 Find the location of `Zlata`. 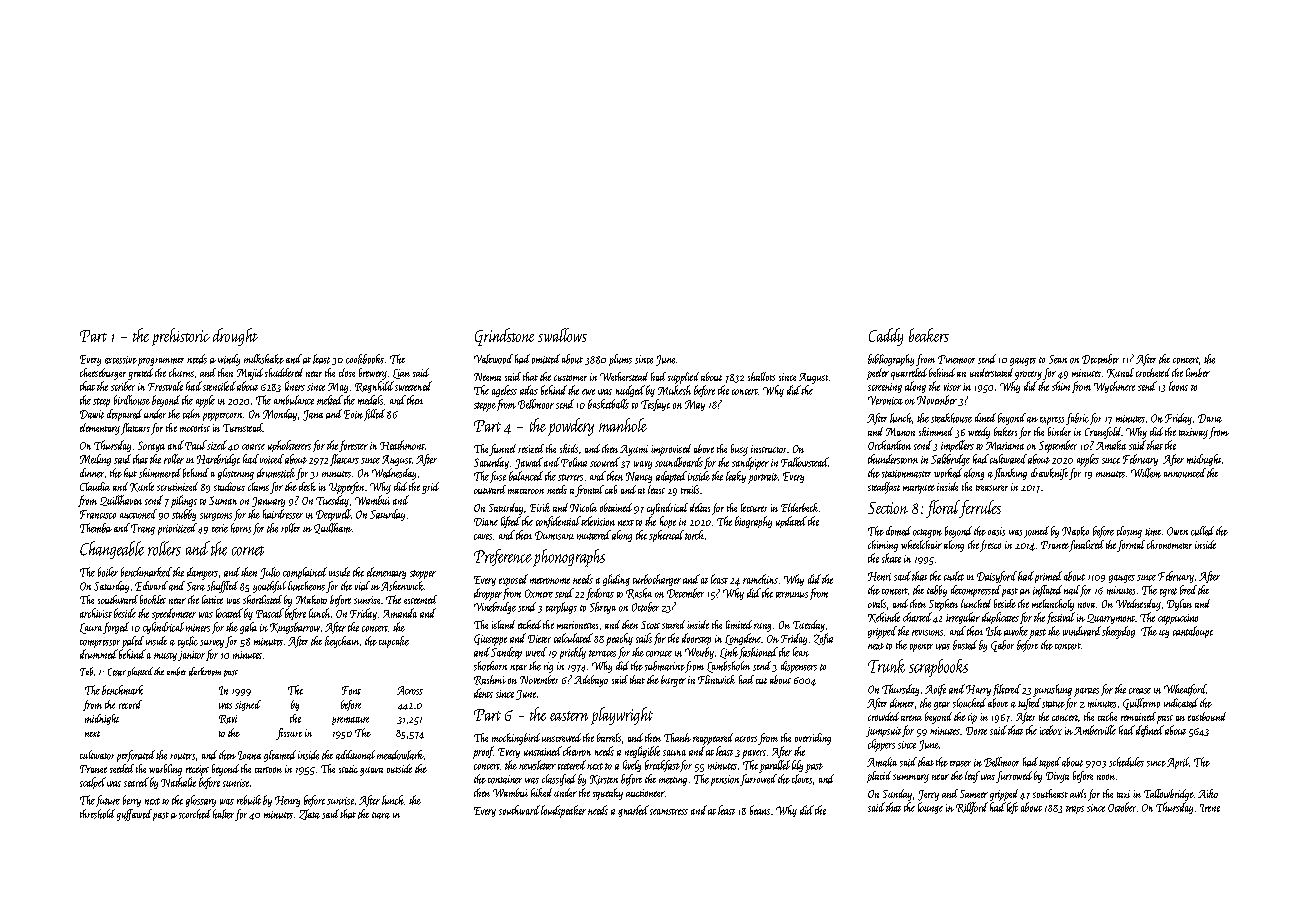

Zlata is located at coordinates (309, 814).
